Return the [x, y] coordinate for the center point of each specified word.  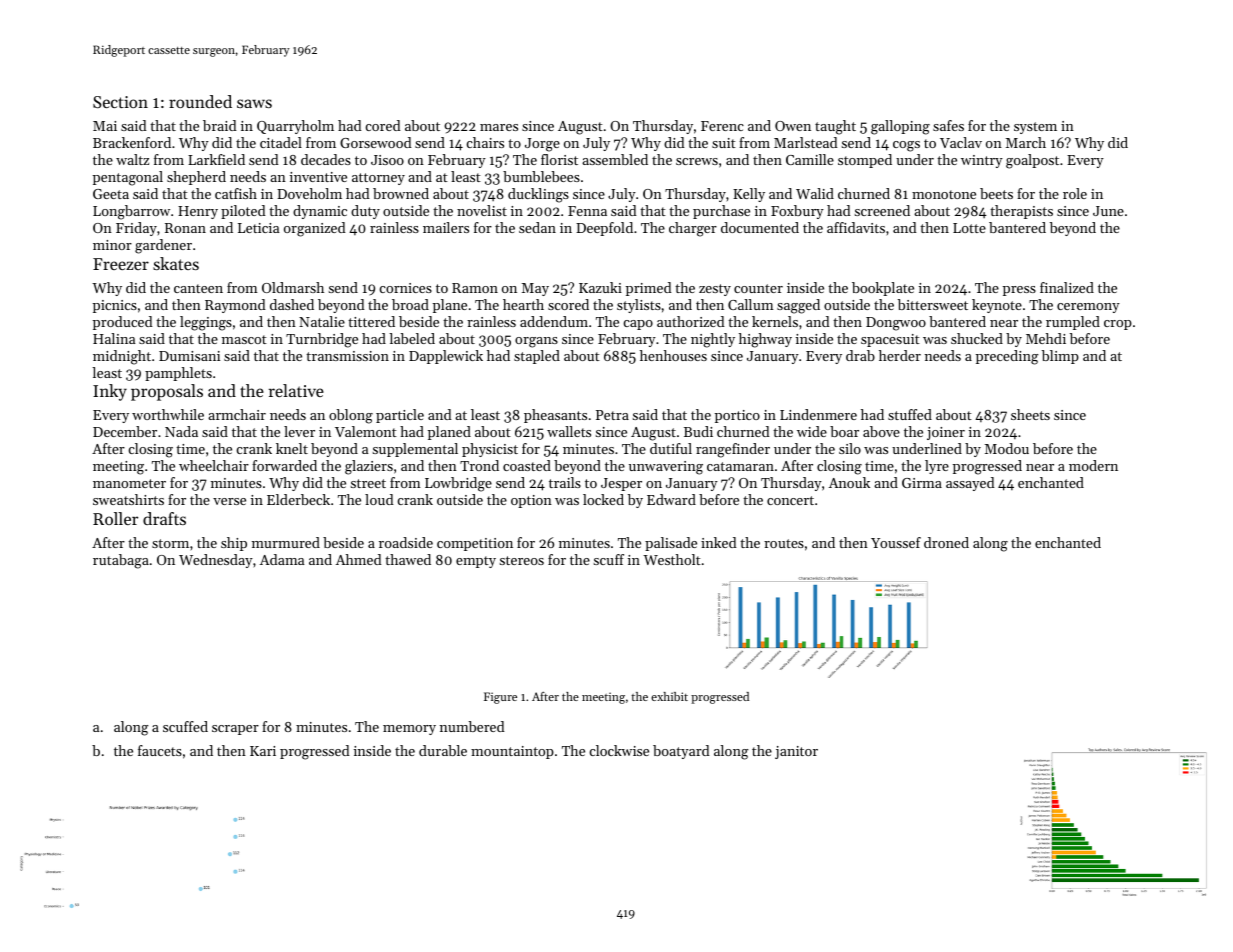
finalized [1067, 287]
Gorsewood [376, 142]
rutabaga [121, 561]
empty [476, 562]
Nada [181, 431]
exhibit [669, 696]
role [1075, 193]
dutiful [671, 448]
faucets [160, 750]
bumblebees [541, 176]
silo [850, 448]
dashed [292, 304]
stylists [639, 306]
